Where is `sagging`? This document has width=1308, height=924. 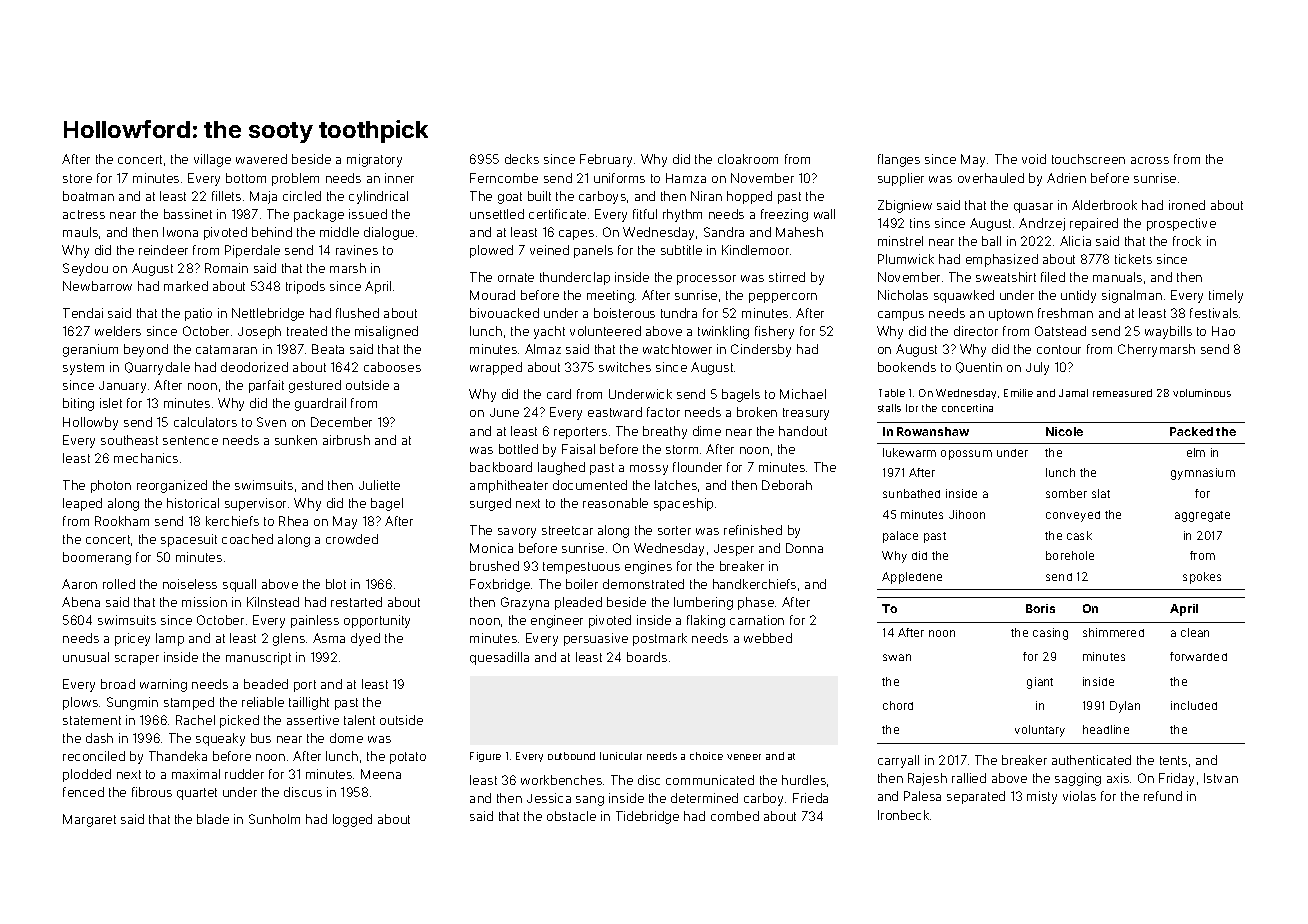
sagging is located at coordinates (1078, 779).
